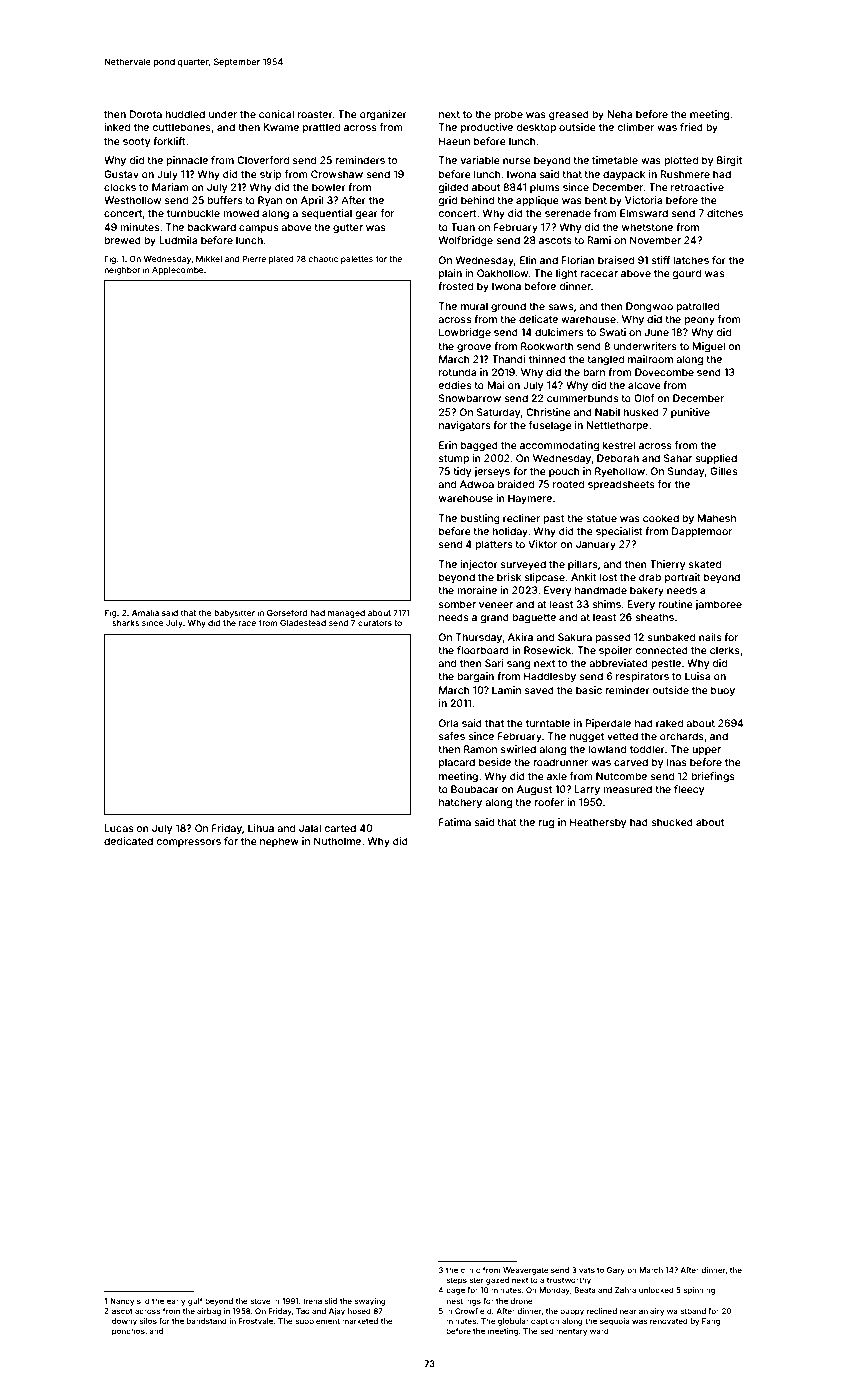 The image size is (849, 1400). I want to click on Nutholme, so click(337, 841).
